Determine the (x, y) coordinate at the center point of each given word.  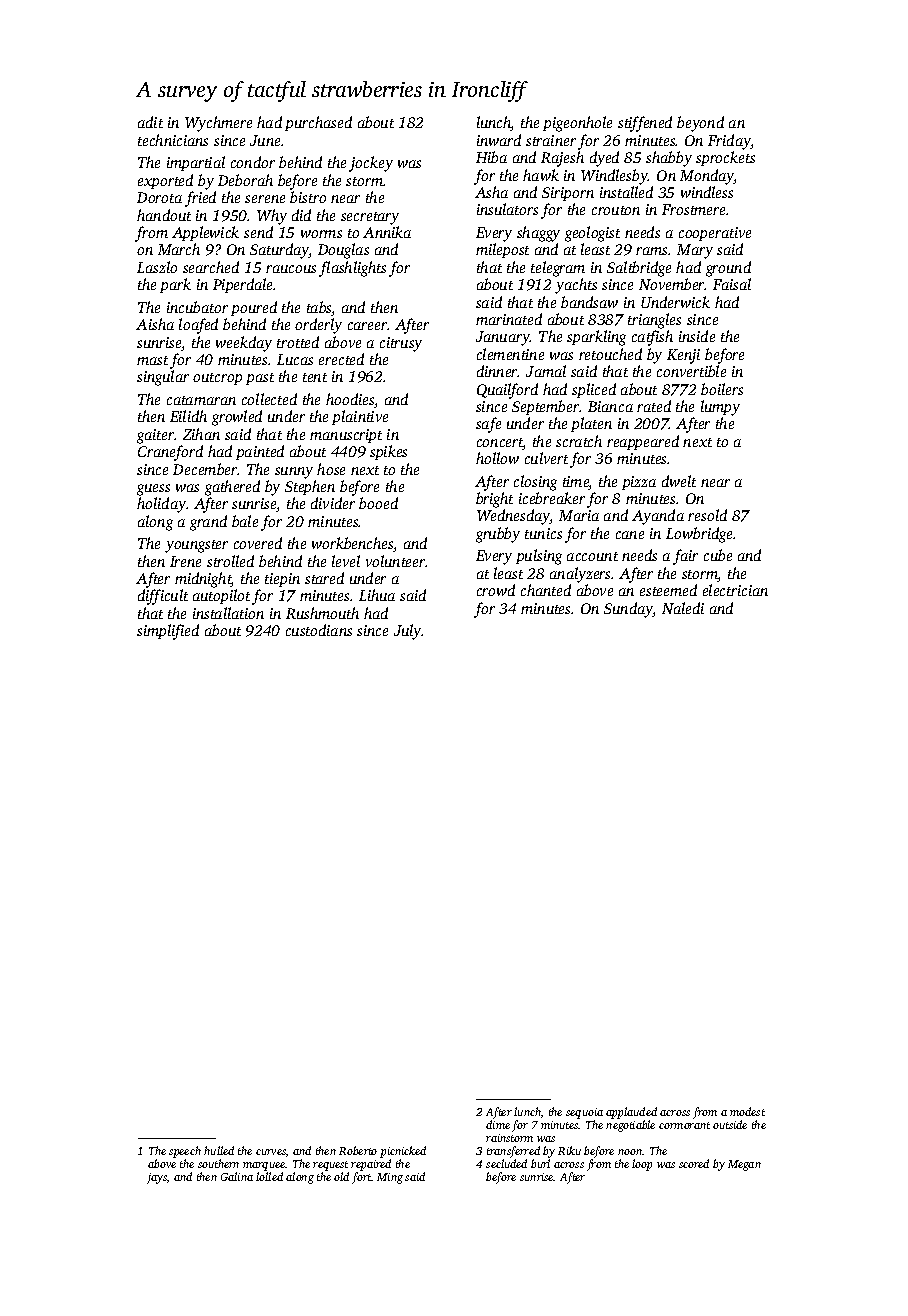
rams (652, 251)
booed (378, 503)
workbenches (353, 544)
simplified (168, 632)
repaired (371, 1165)
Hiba (491, 157)
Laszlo (157, 267)
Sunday (628, 610)
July (408, 632)
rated (654, 406)
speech (185, 1152)
